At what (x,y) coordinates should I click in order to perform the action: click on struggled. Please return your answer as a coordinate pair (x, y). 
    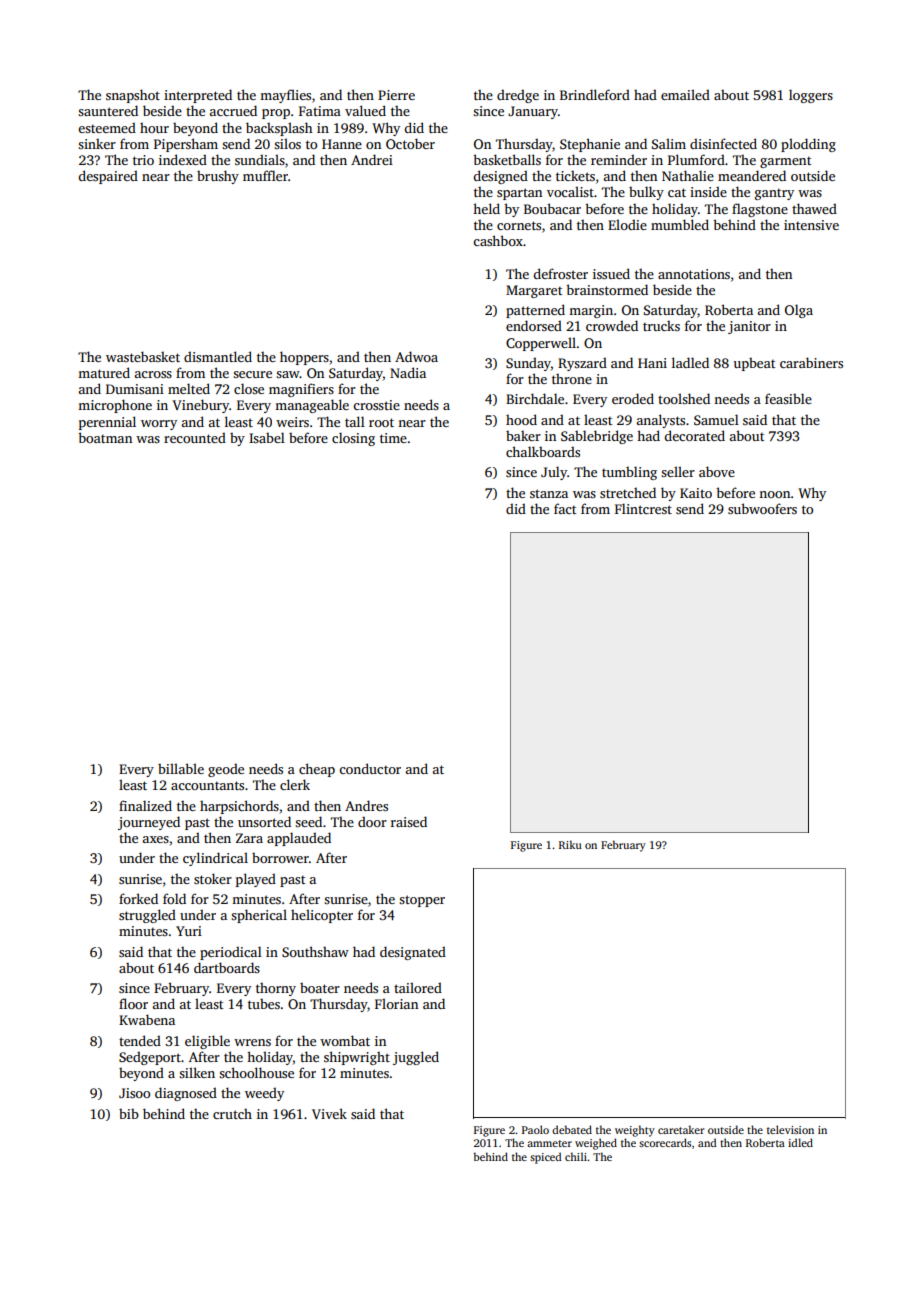
    Looking at the image, I should click on (147, 916).
